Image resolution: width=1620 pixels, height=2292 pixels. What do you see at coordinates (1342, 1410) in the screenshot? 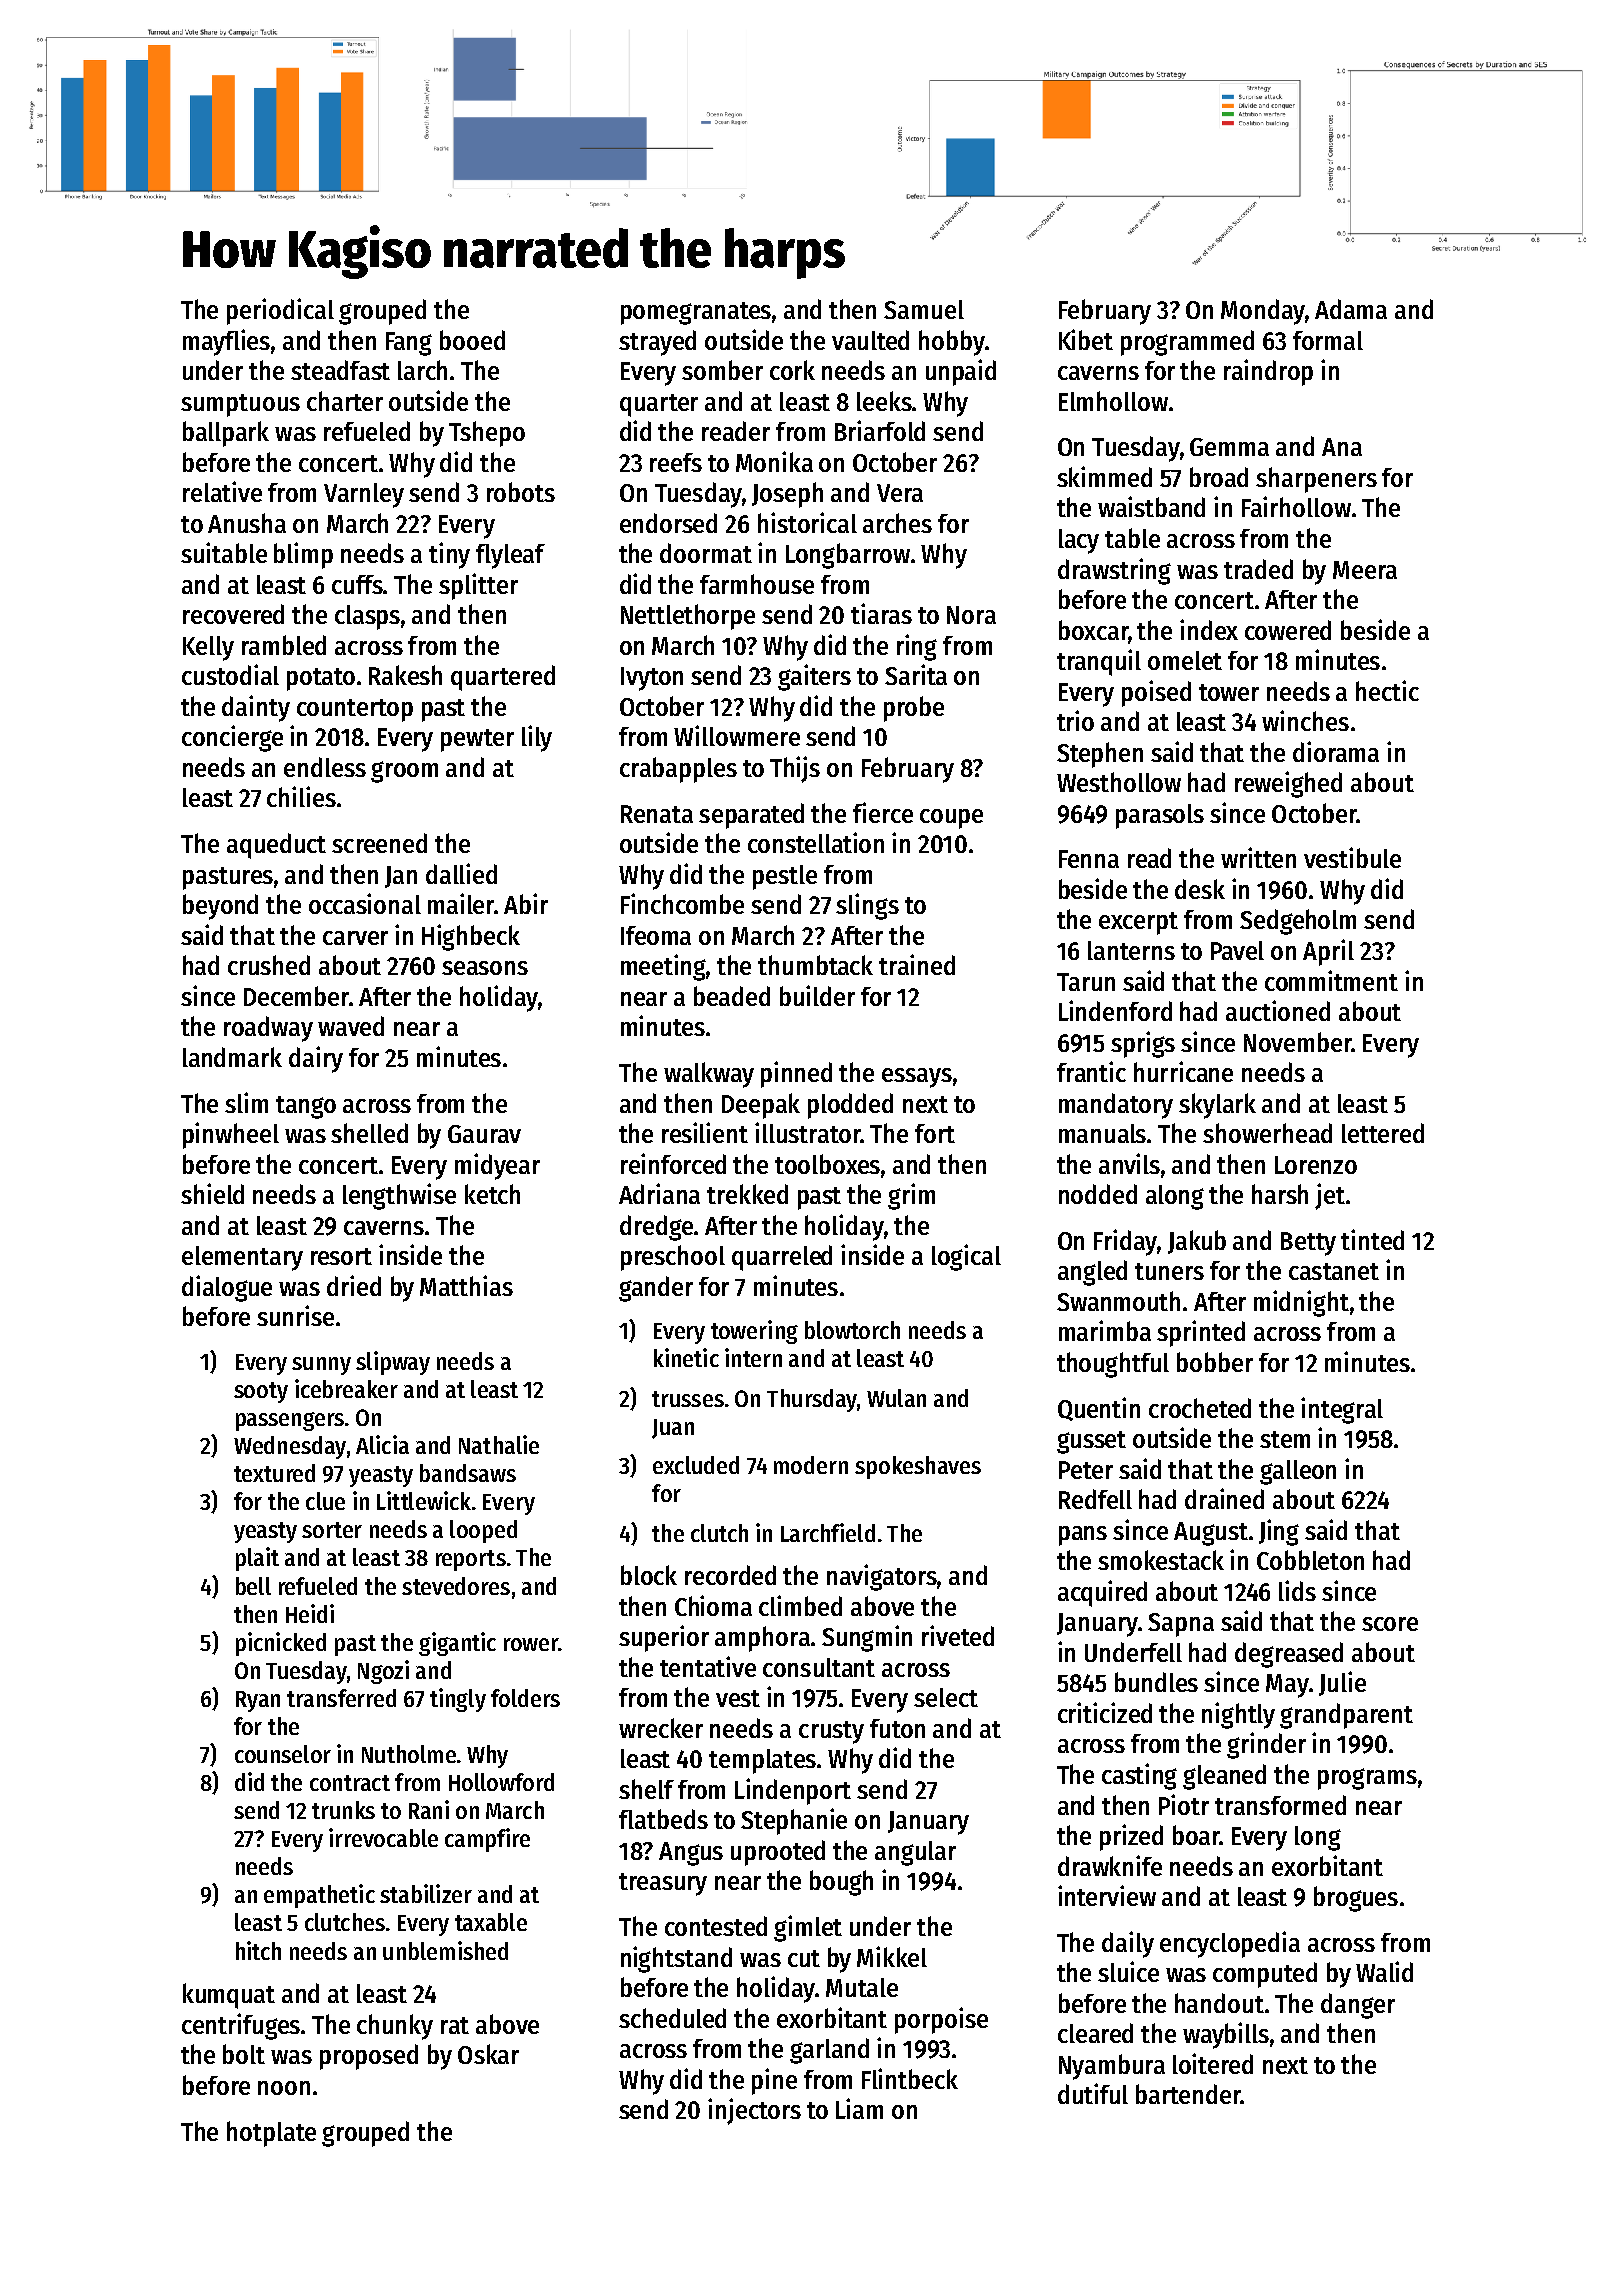
I see `integral` at bounding box center [1342, 1410].
